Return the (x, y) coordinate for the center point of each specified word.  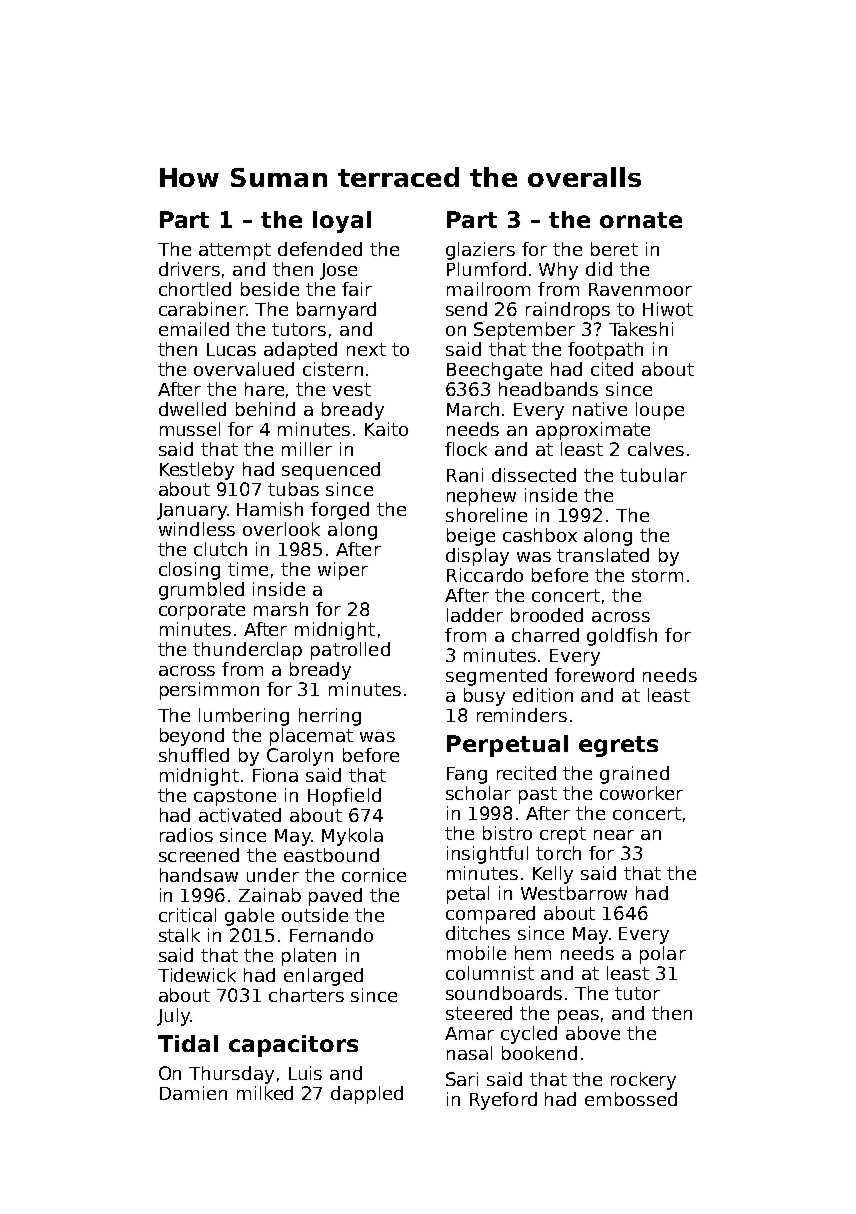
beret (614, 249)
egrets (618, 746)
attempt (235, 251)
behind (265, 409)
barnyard (336, 311)
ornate (641, 220)
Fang (467, 775)
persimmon (209, 691)
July (173, 1017)
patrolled (350, 651)
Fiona (275, 775)
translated (603, 555)
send (466, 309)
